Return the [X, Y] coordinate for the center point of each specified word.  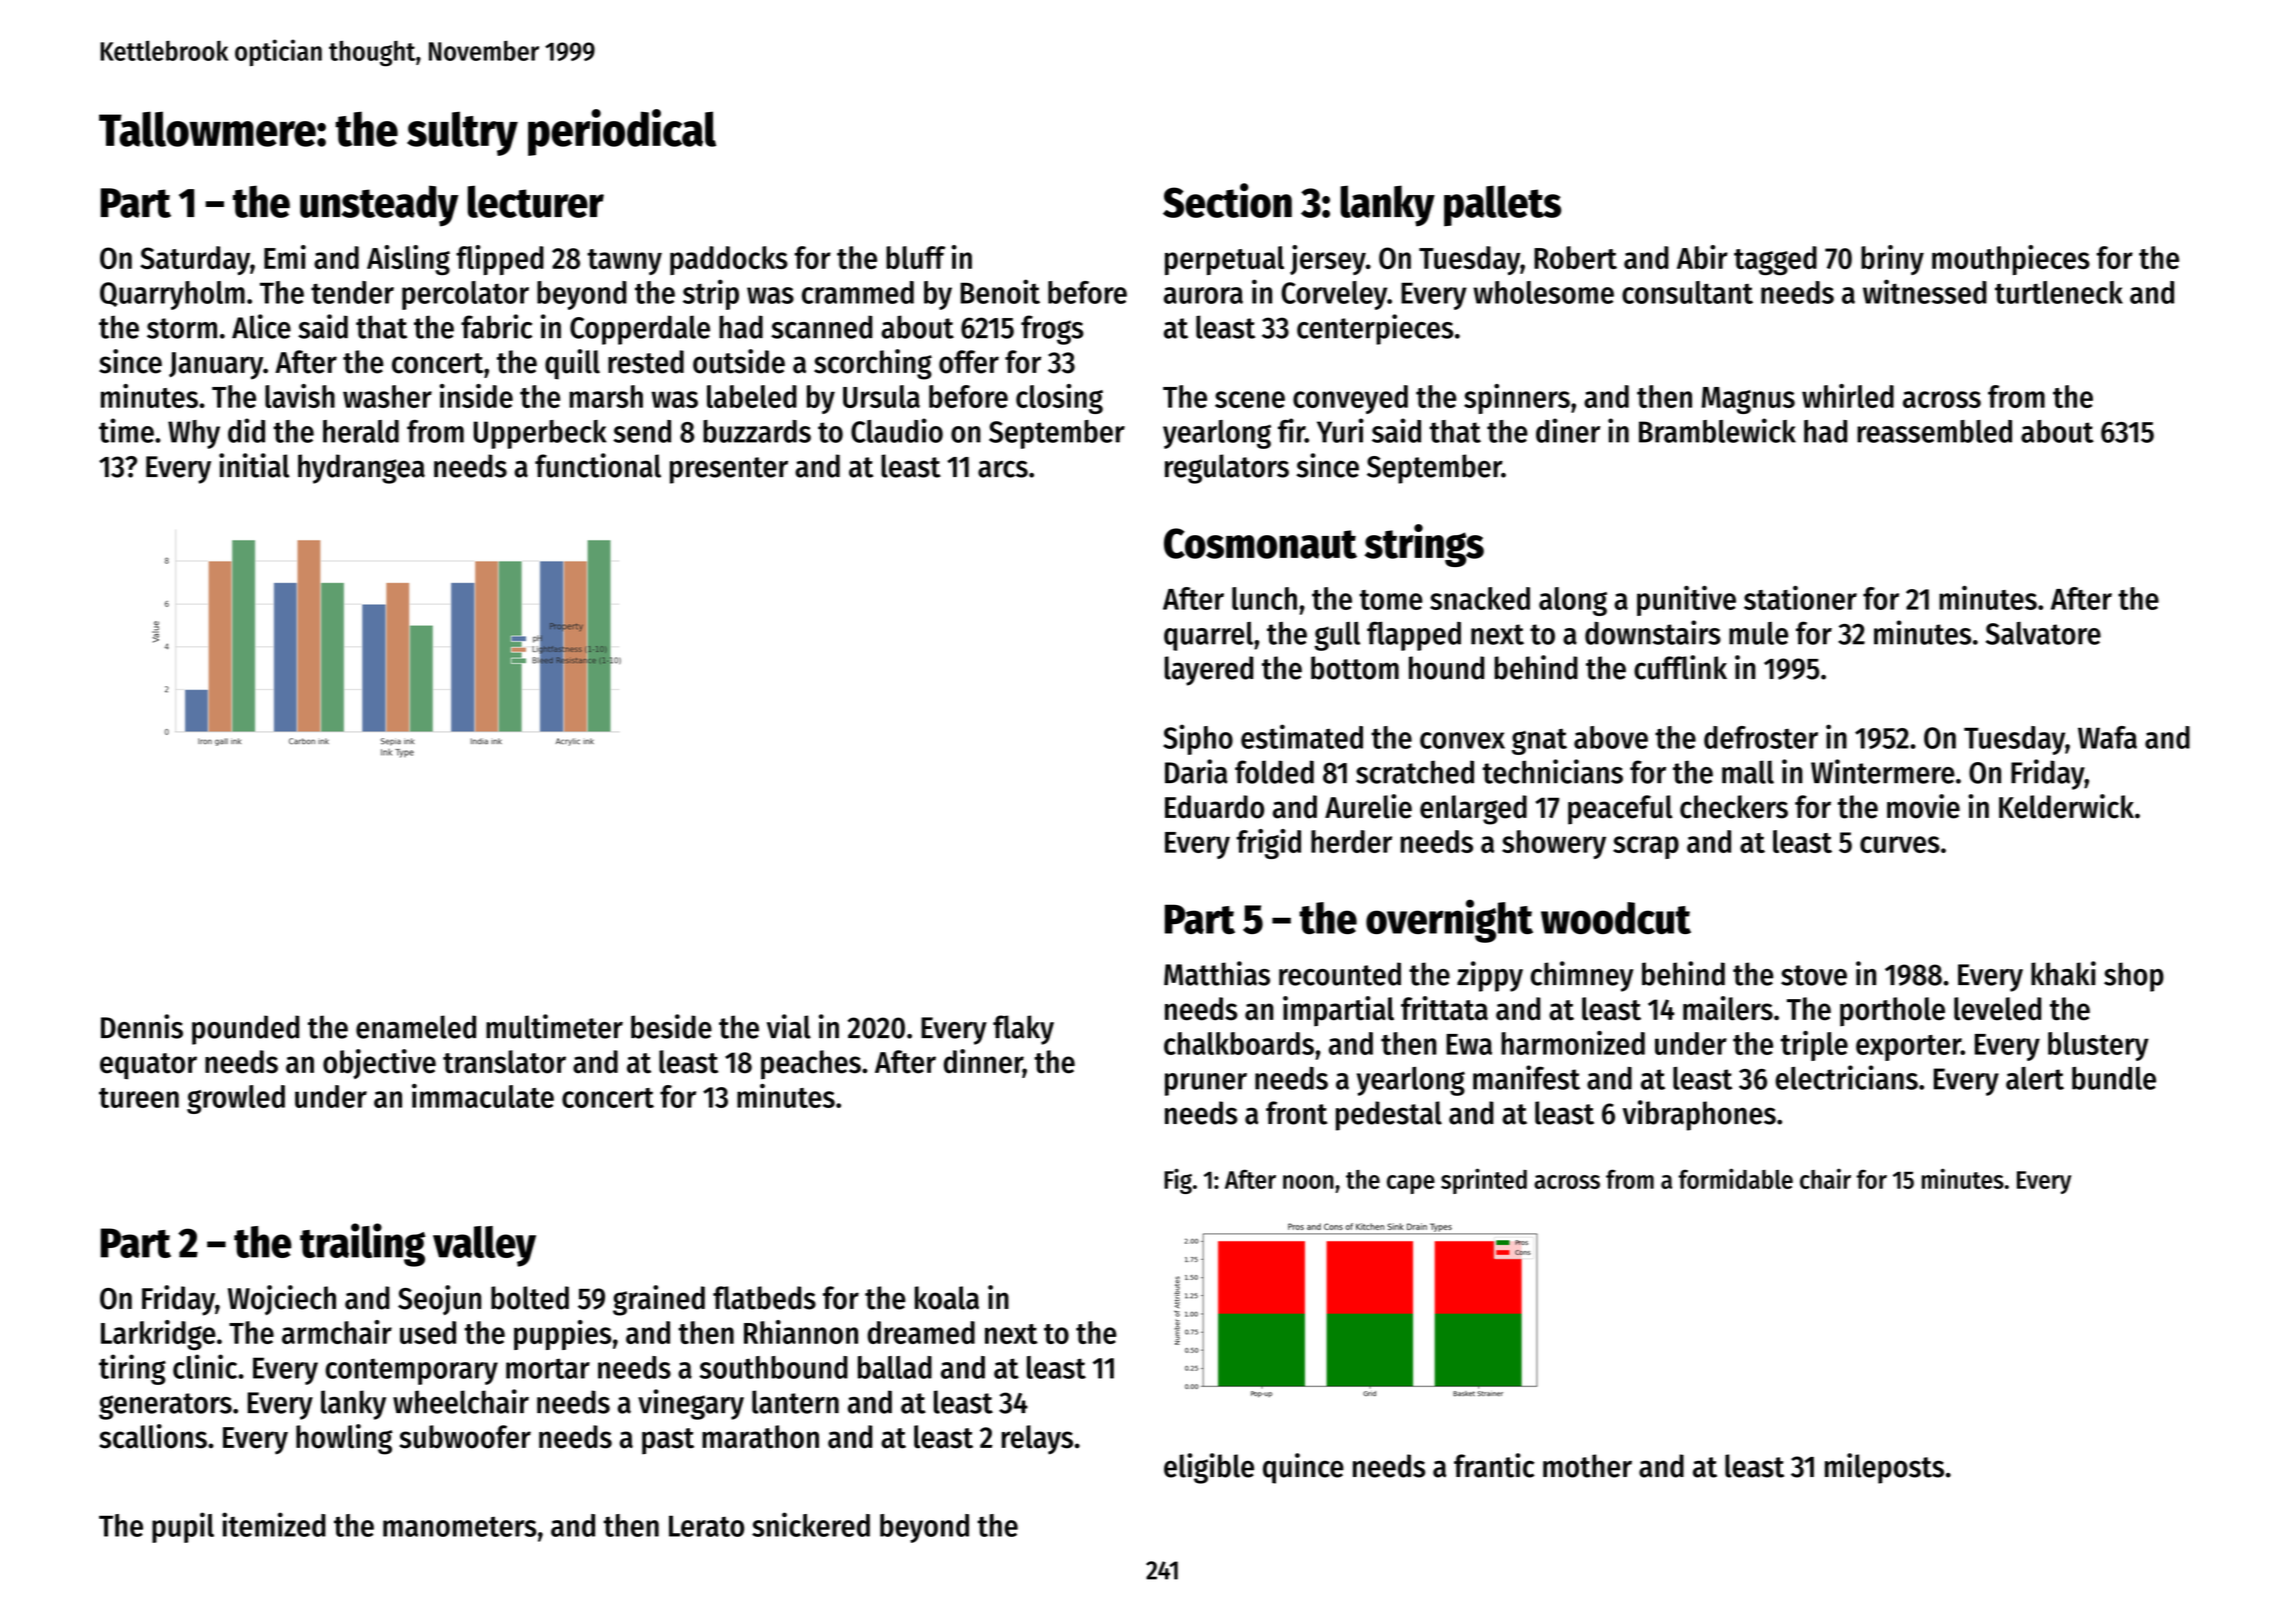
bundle [2114, 1078]
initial [254, 465]
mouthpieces [2011, 260]
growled [236, 1099]
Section [1227, 200]
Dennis [142, 1026]
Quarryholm [172, 295]
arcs [1003, 469]
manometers [460, 1526]
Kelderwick [2066, 806]
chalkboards [1239, 1043]
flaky [1023, 1030]
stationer [1800, 598]
